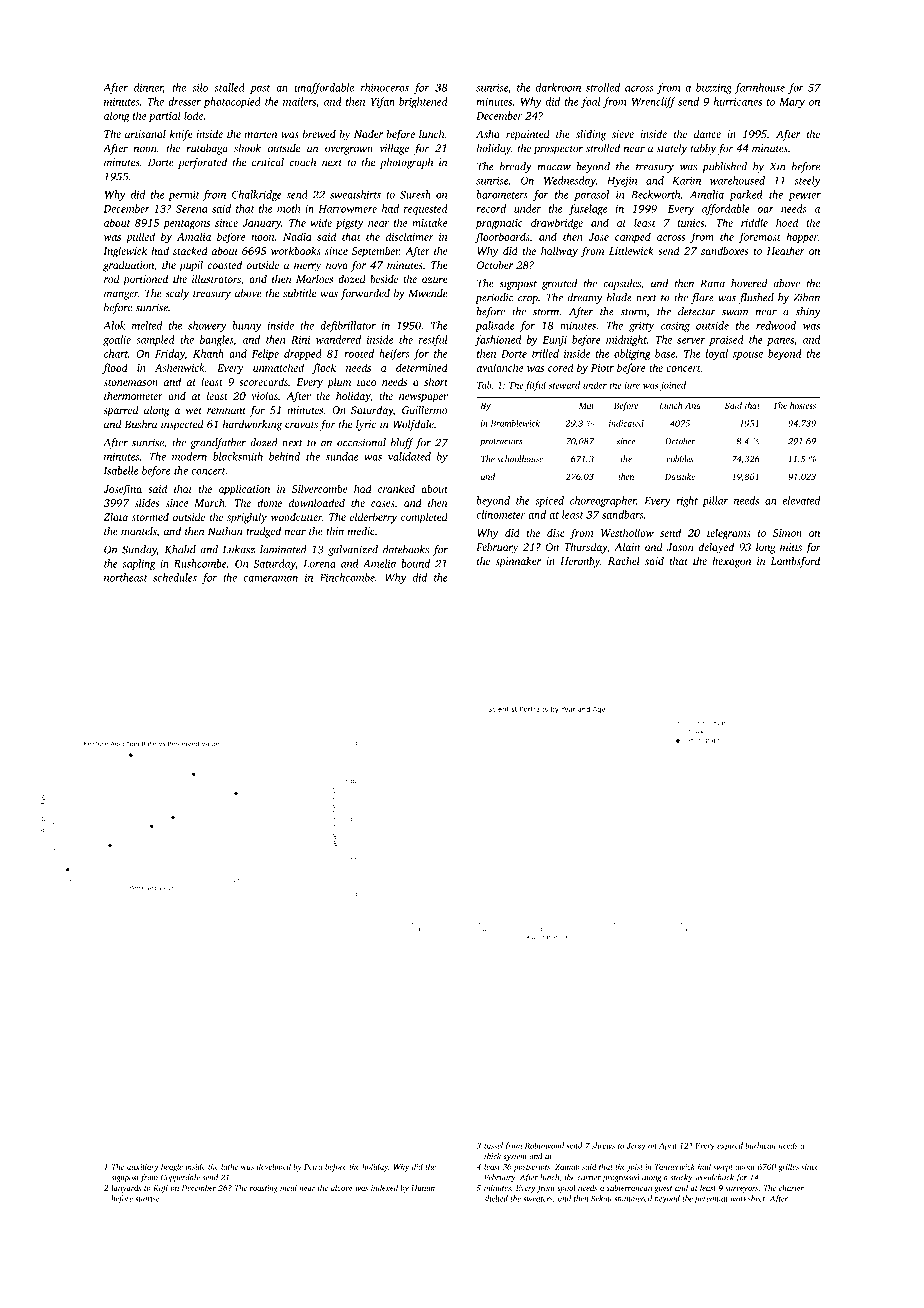  I want to click on auxiliary, so click(143, 1167).
